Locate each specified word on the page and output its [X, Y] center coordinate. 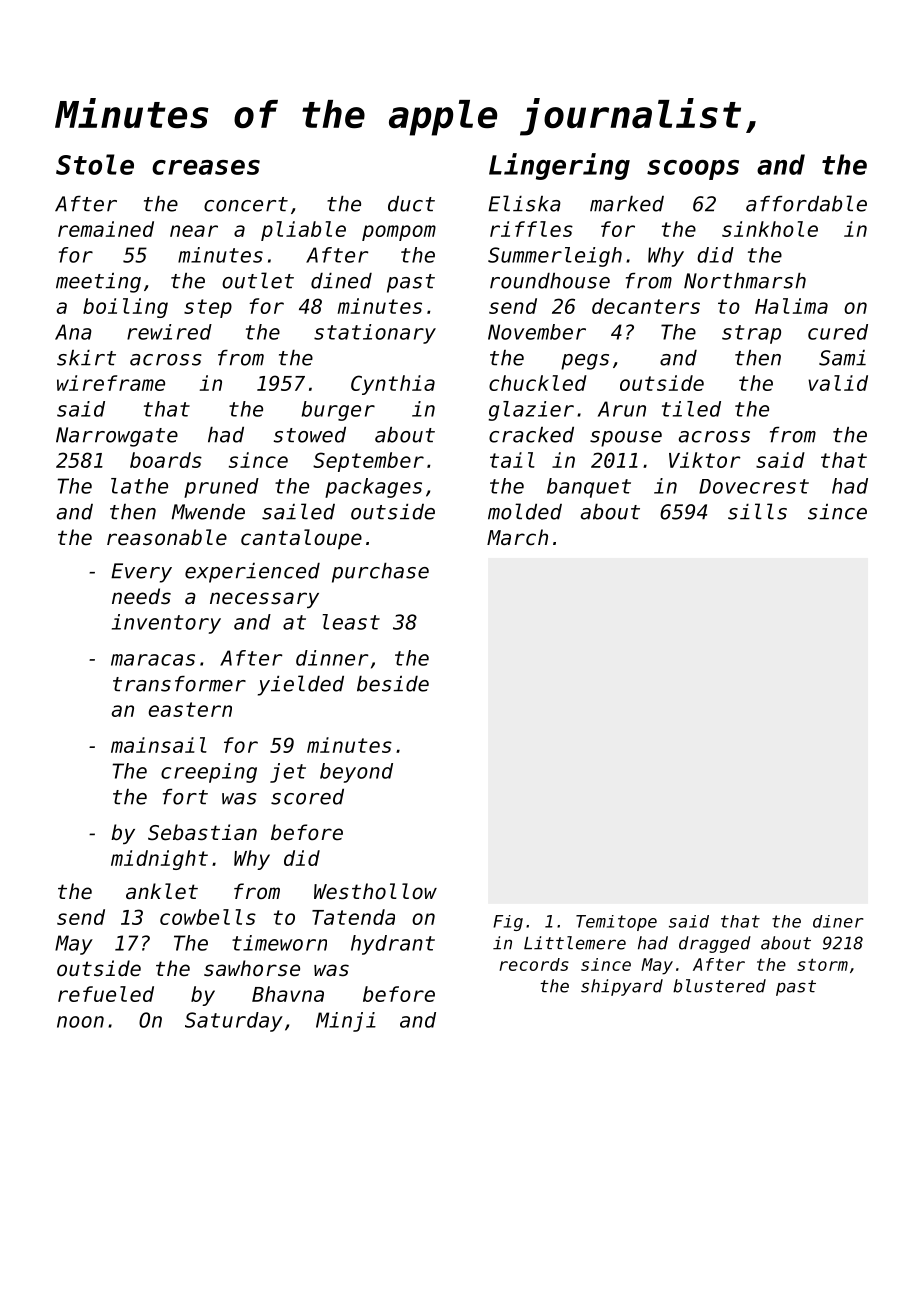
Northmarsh [745, 281]
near [194, 231]
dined [341, 281]
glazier [531, 411]
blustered [719, 986]
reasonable [167, 537]
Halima [791, 306]
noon [80, 1022]
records [534, 964]
